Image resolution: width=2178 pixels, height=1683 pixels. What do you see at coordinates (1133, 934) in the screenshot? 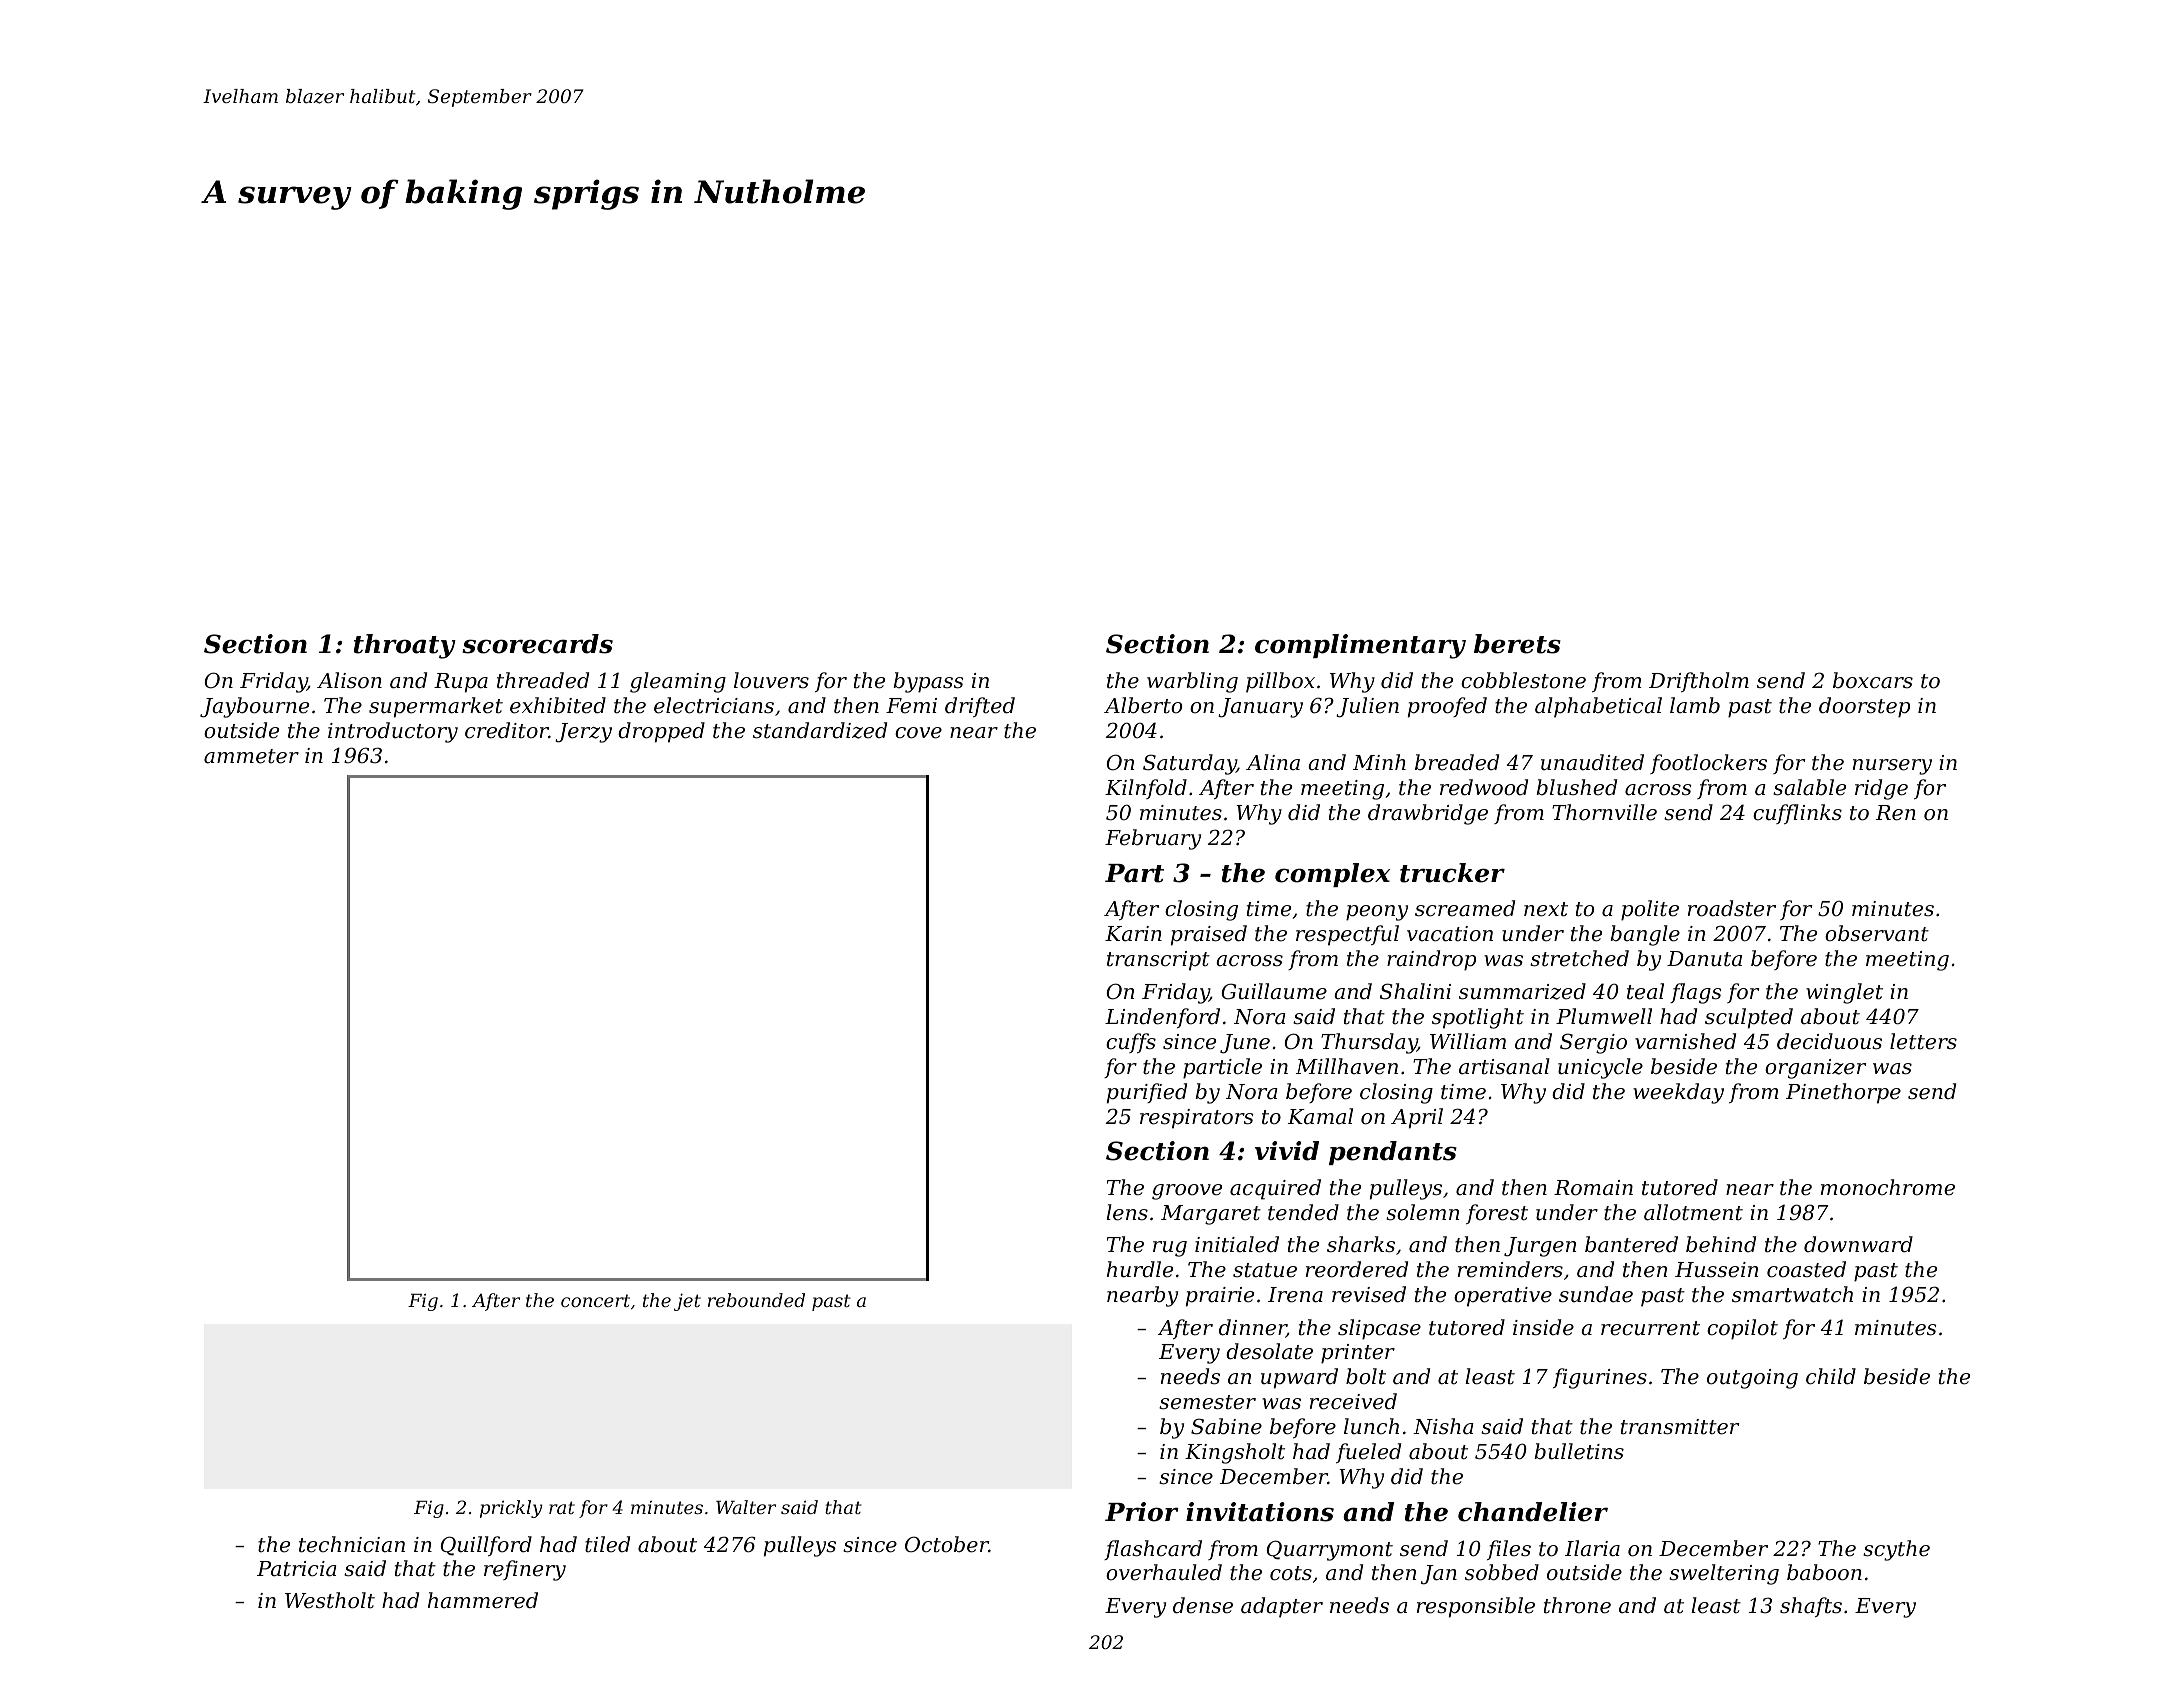
I see `Karin` at bounding box center [1133, 934].
